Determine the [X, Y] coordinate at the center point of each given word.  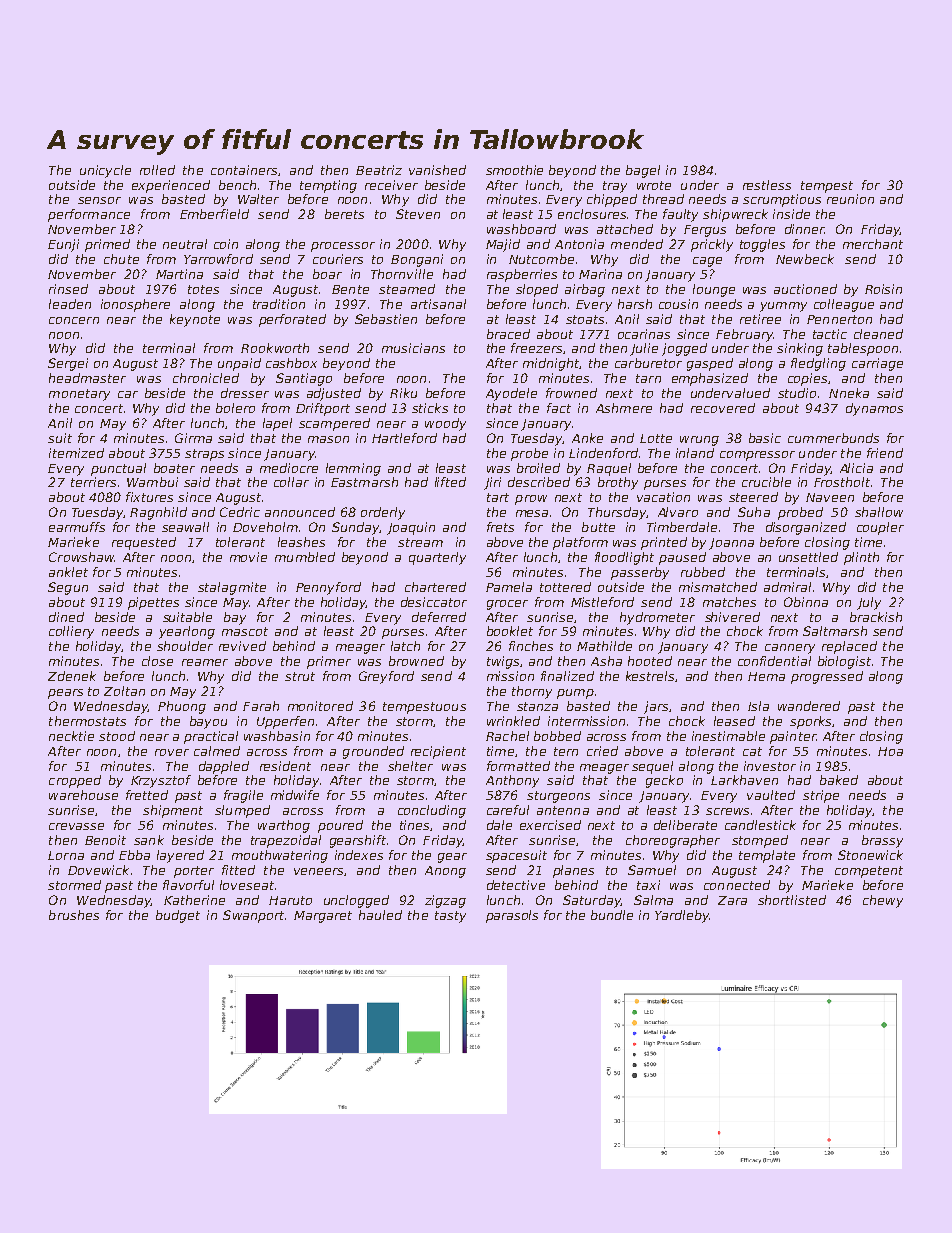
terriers [93, 482]
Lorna [66, 855]
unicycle [105, 171]
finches [531, 646]
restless [767, 185]
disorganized [806, 528]
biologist [844, 662]
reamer [205, 662]
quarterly [437, 558]
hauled [380, 915]
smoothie [514, 170]
